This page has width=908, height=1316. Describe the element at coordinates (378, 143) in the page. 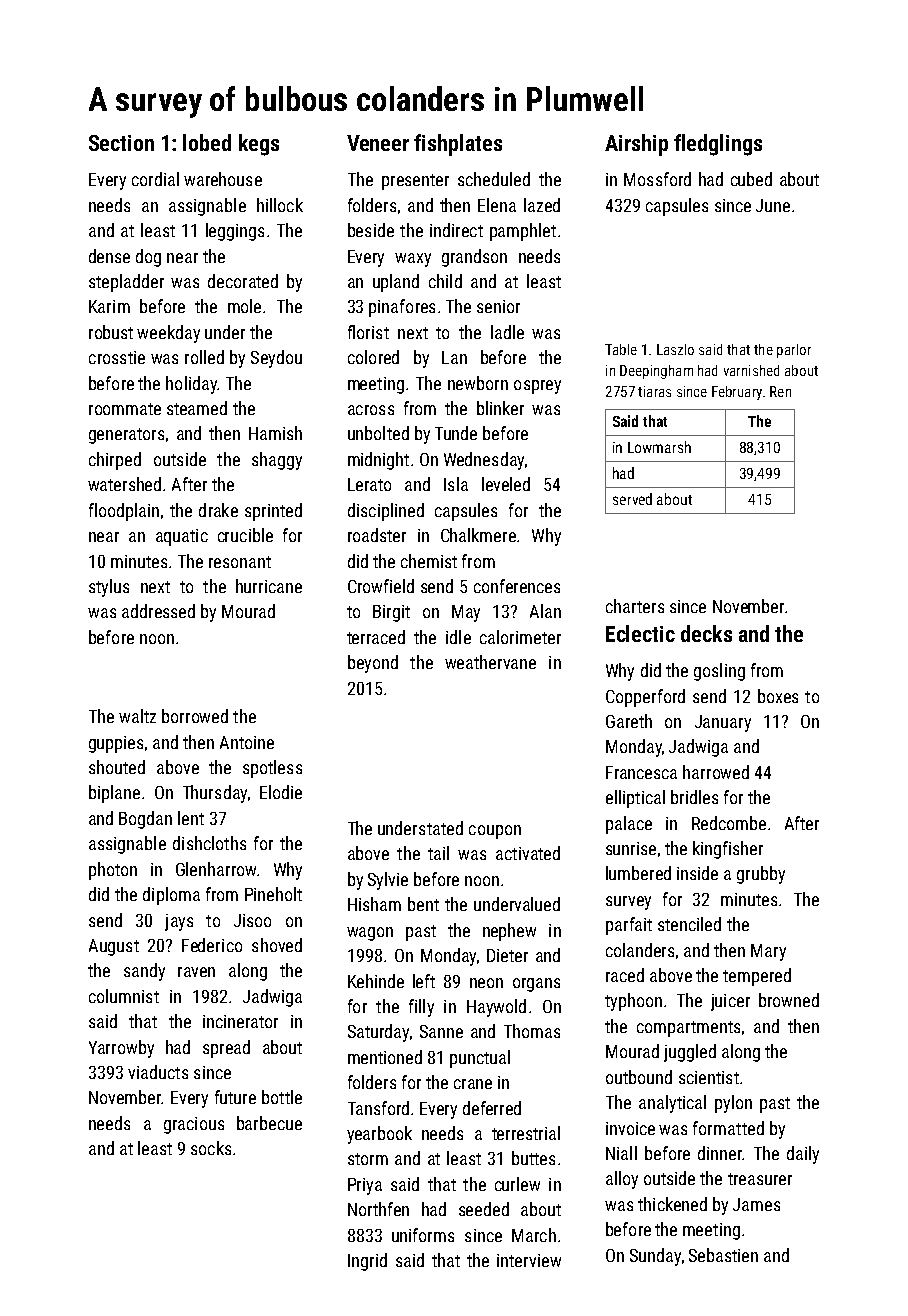

I see `Veneer` at that location.
